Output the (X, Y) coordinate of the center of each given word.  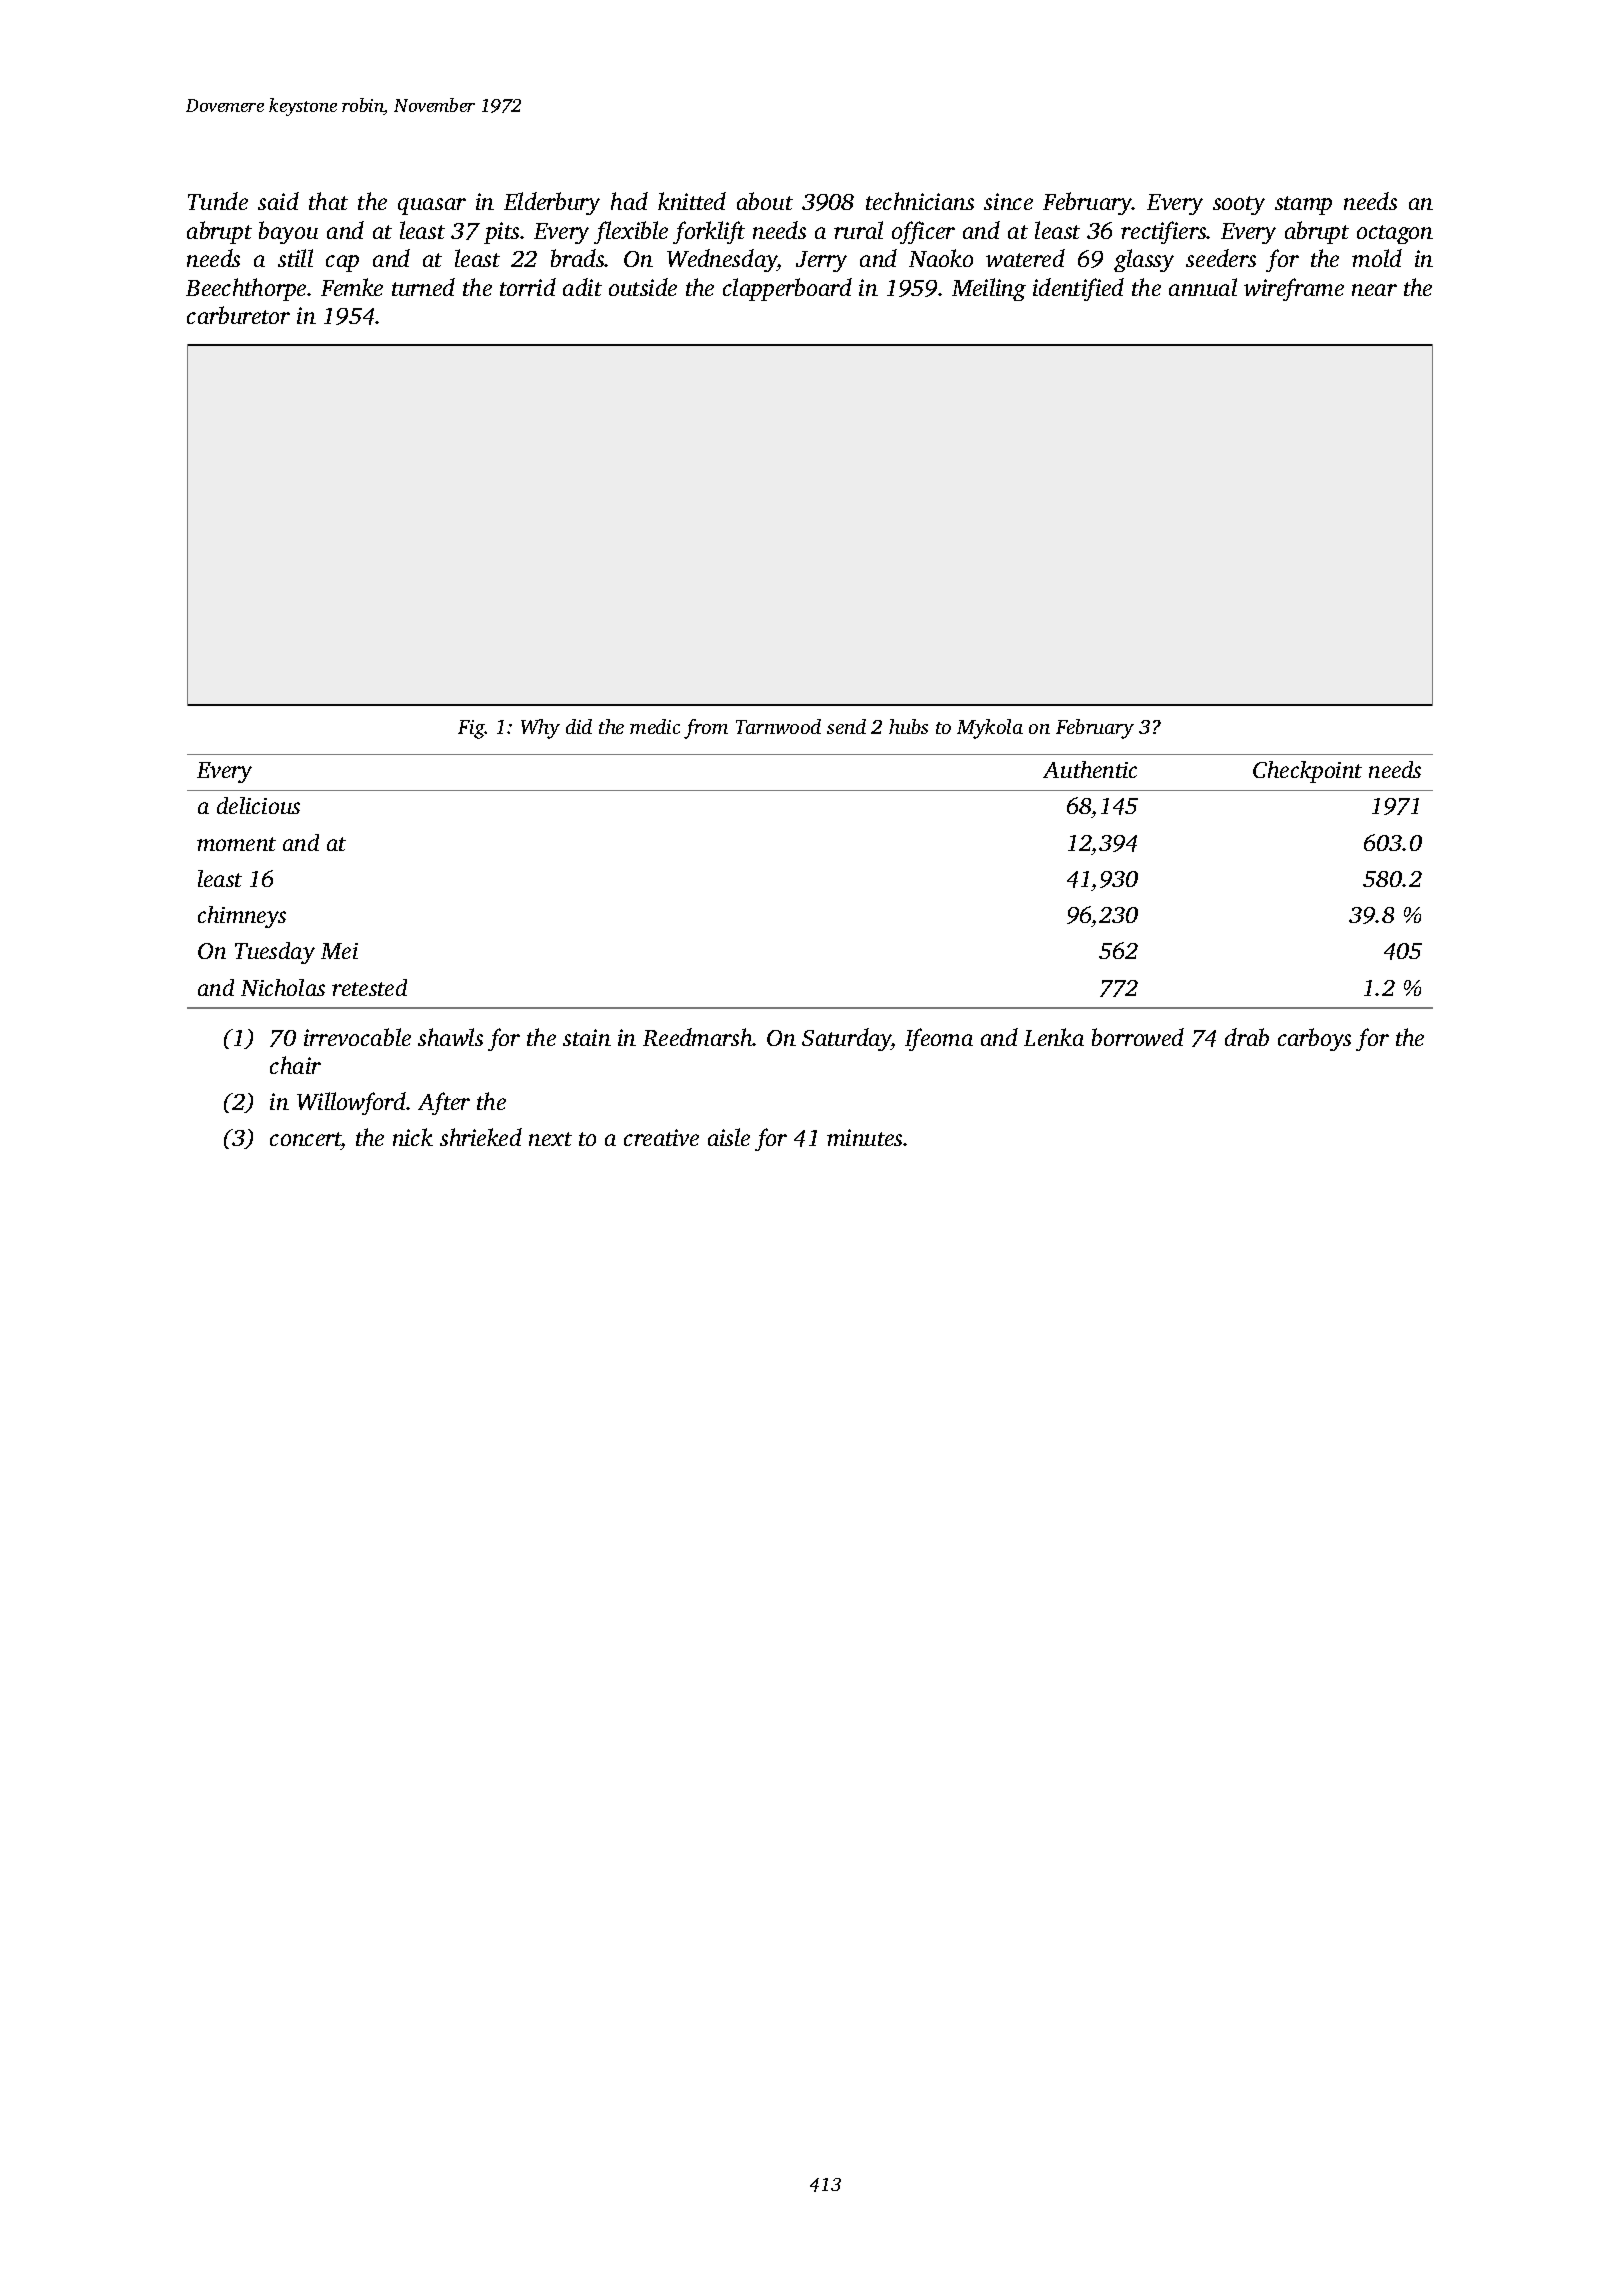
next (550, 1139)
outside (643, 287)
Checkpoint (1307, 772)
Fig (471, 729)
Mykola (990, 729)
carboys (1314, 1039)
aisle (729, 1137)
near (1374, 290)
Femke (352, 287)
